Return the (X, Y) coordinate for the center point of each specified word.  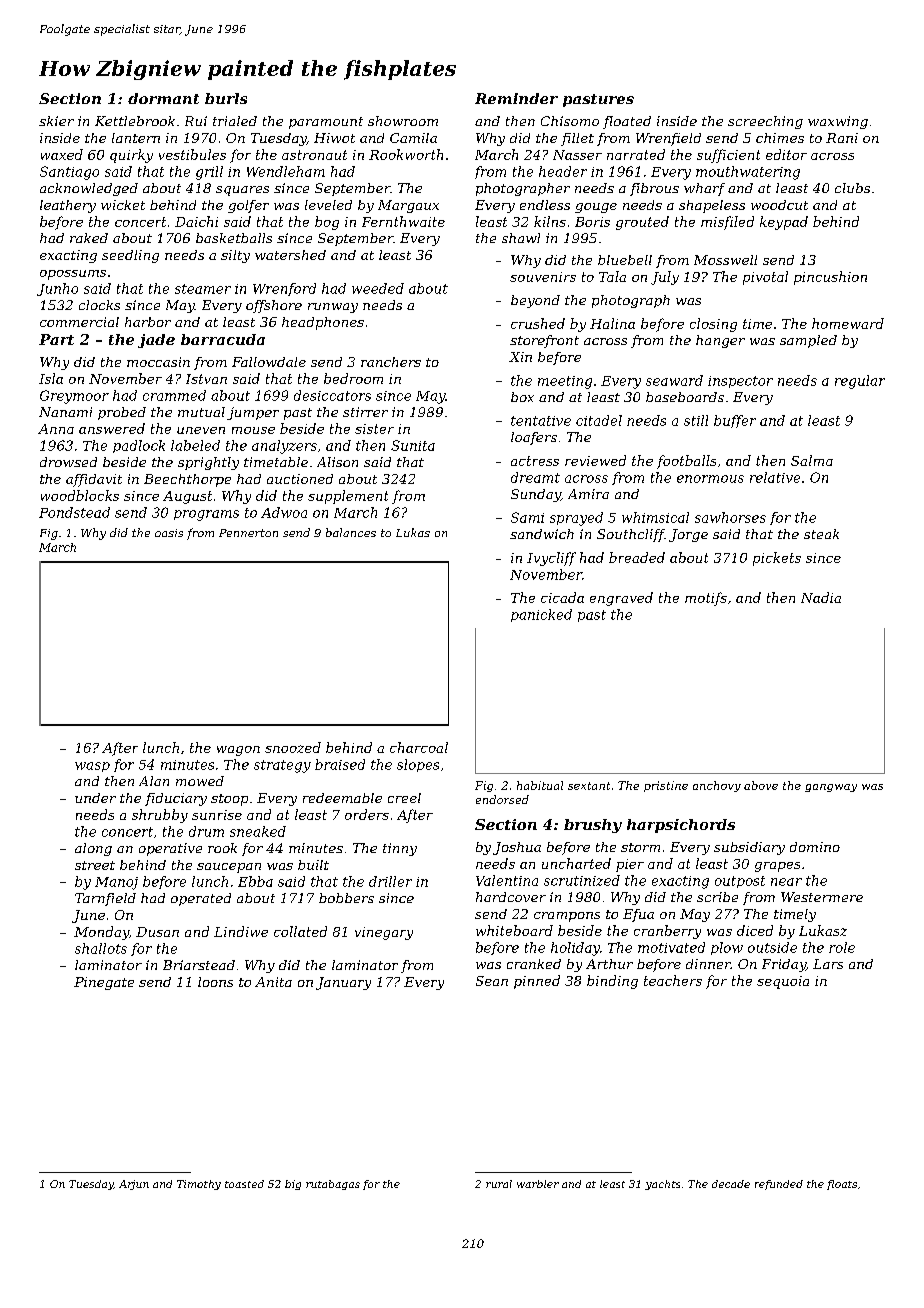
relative (775, 477)
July (665, 278)
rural (499, 1184)
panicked (541, 615)
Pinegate (104, 983)
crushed (538, 323)
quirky (131, 156)
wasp (92, 767)
